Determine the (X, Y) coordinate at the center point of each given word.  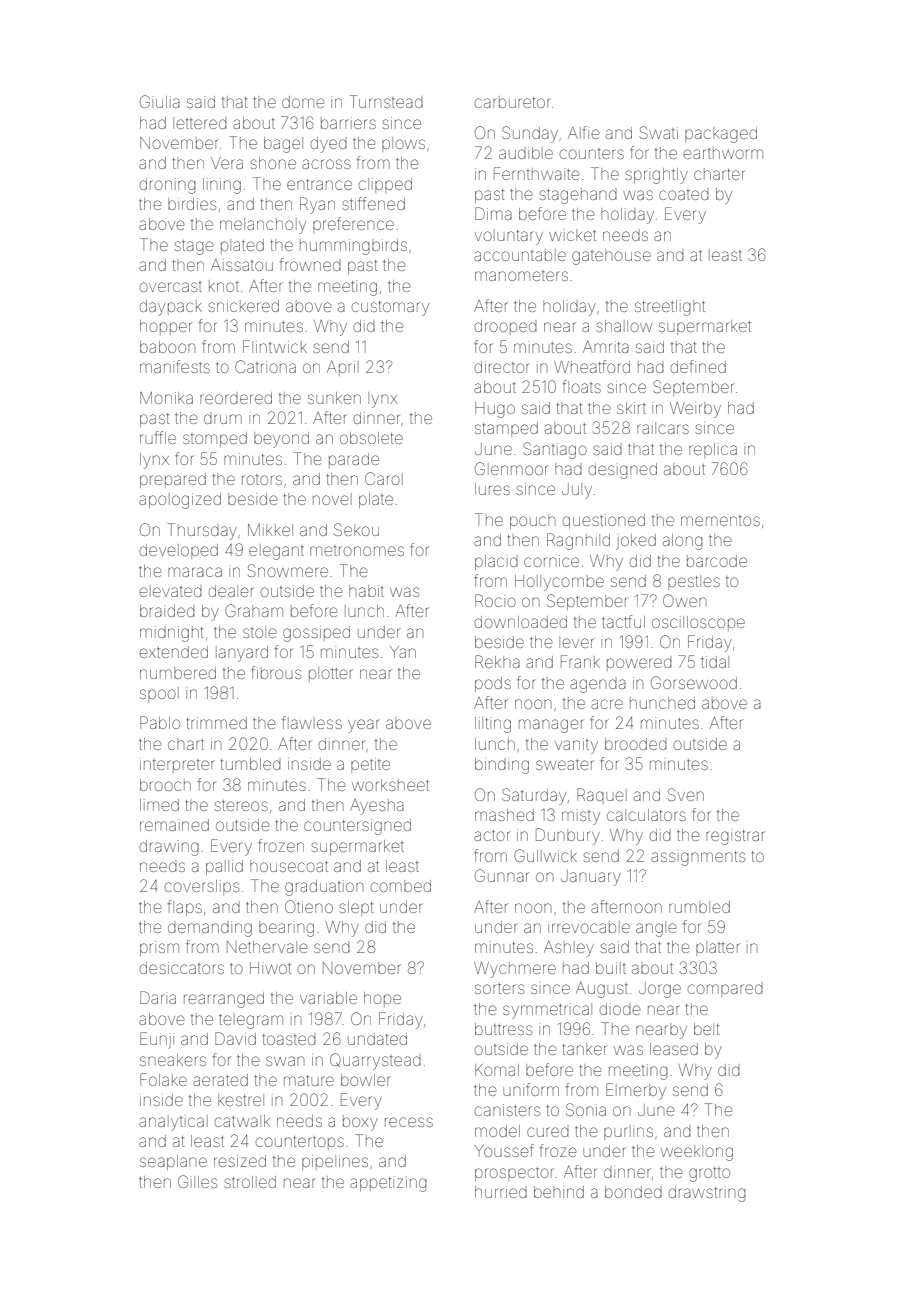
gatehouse (611, 257)
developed (179, 551)
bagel (283, 145)
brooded (636, 744)
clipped (385, 185)
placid (496, 562)
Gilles (197, 1181)
